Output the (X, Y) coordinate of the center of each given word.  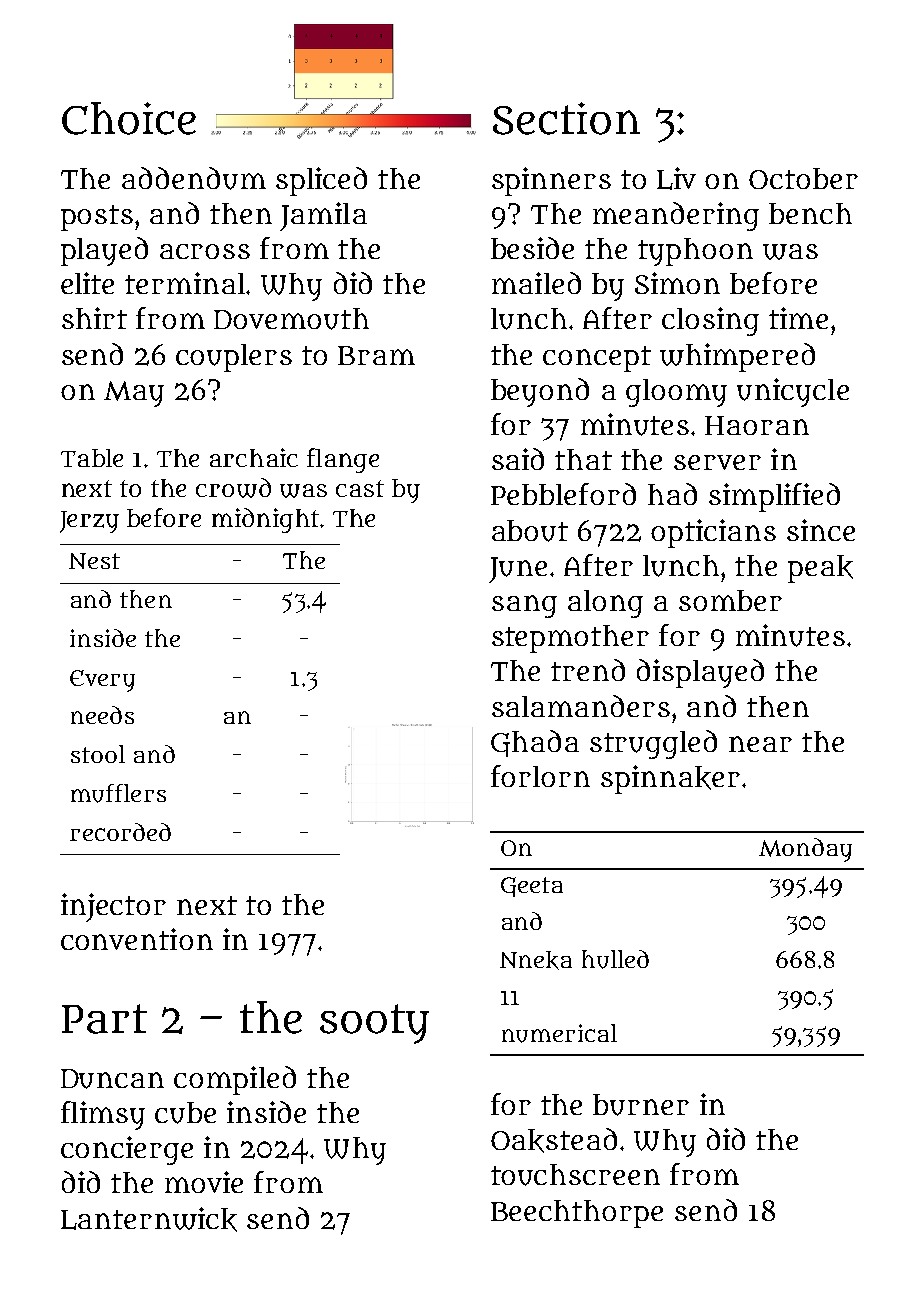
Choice (129, 118)
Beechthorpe (577, 1214)
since (821, 530)
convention (137, 939)
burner (641, 1105)
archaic (254, 457)
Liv (676, 178)
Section (566, 118)
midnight (265, 520)
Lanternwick (149, 1219)
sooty (374, 1024)
